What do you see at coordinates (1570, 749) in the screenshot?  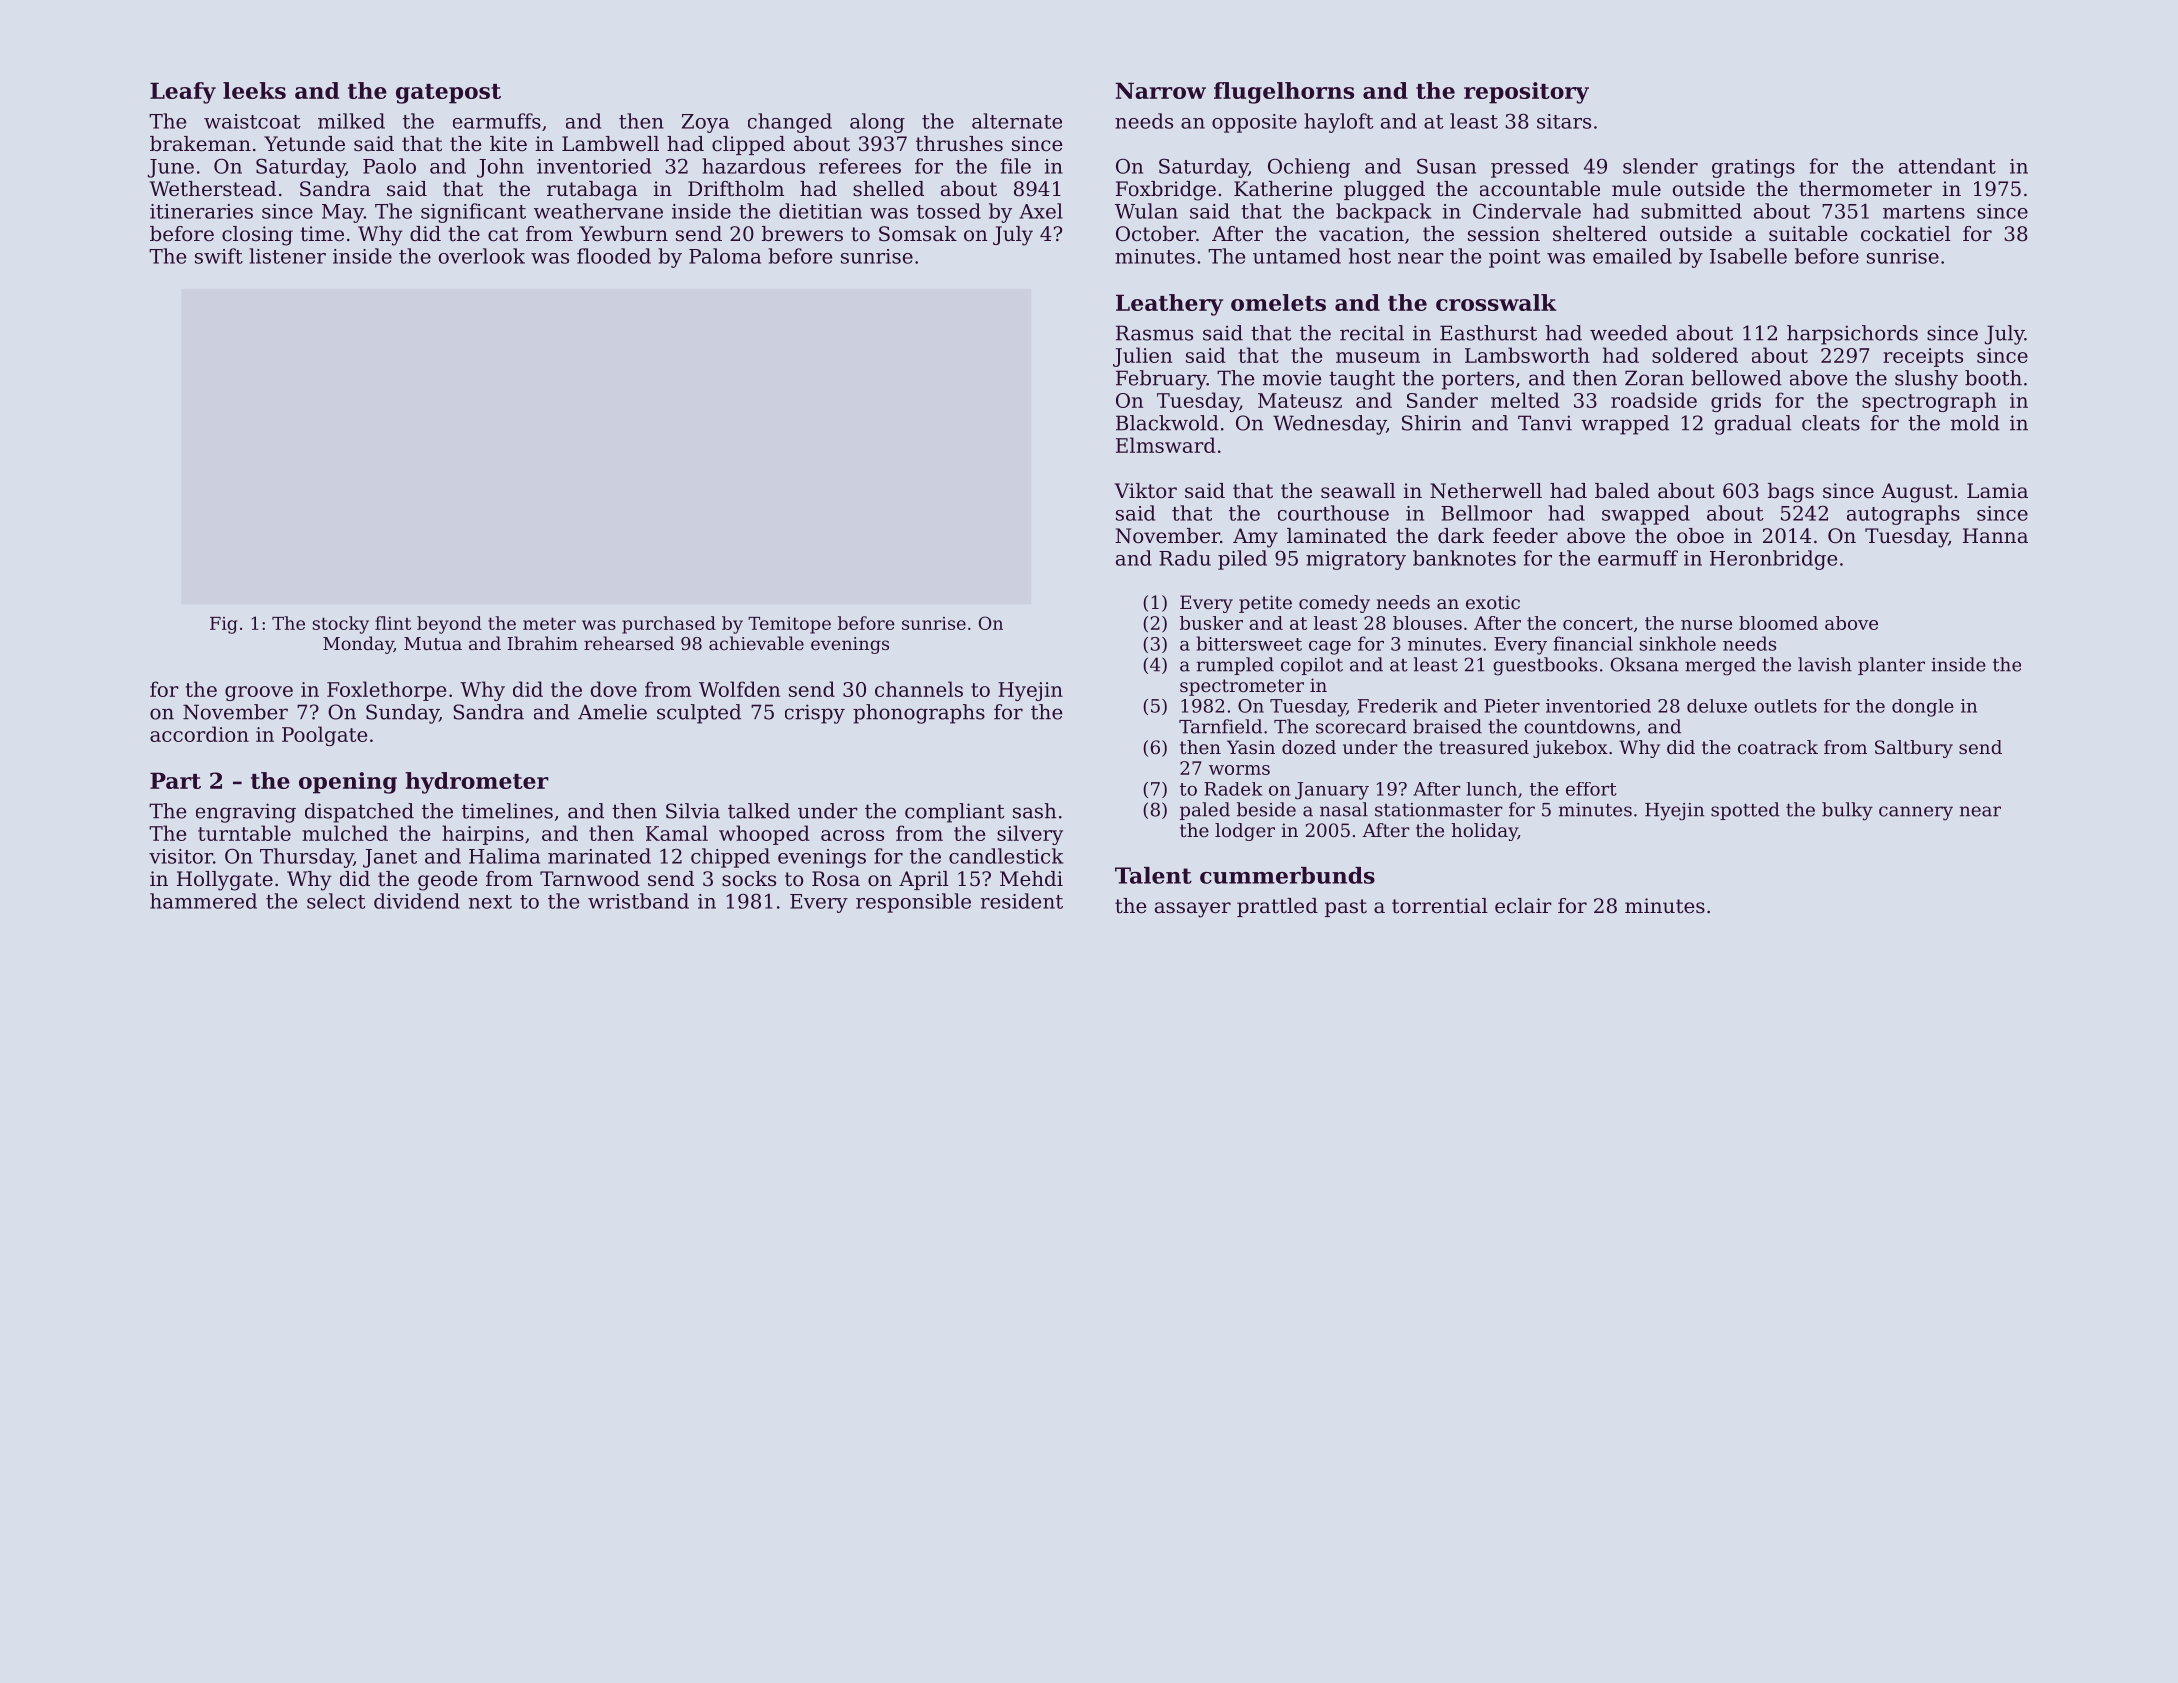 I see `jukebox` at bounding box center [1570, 749].
